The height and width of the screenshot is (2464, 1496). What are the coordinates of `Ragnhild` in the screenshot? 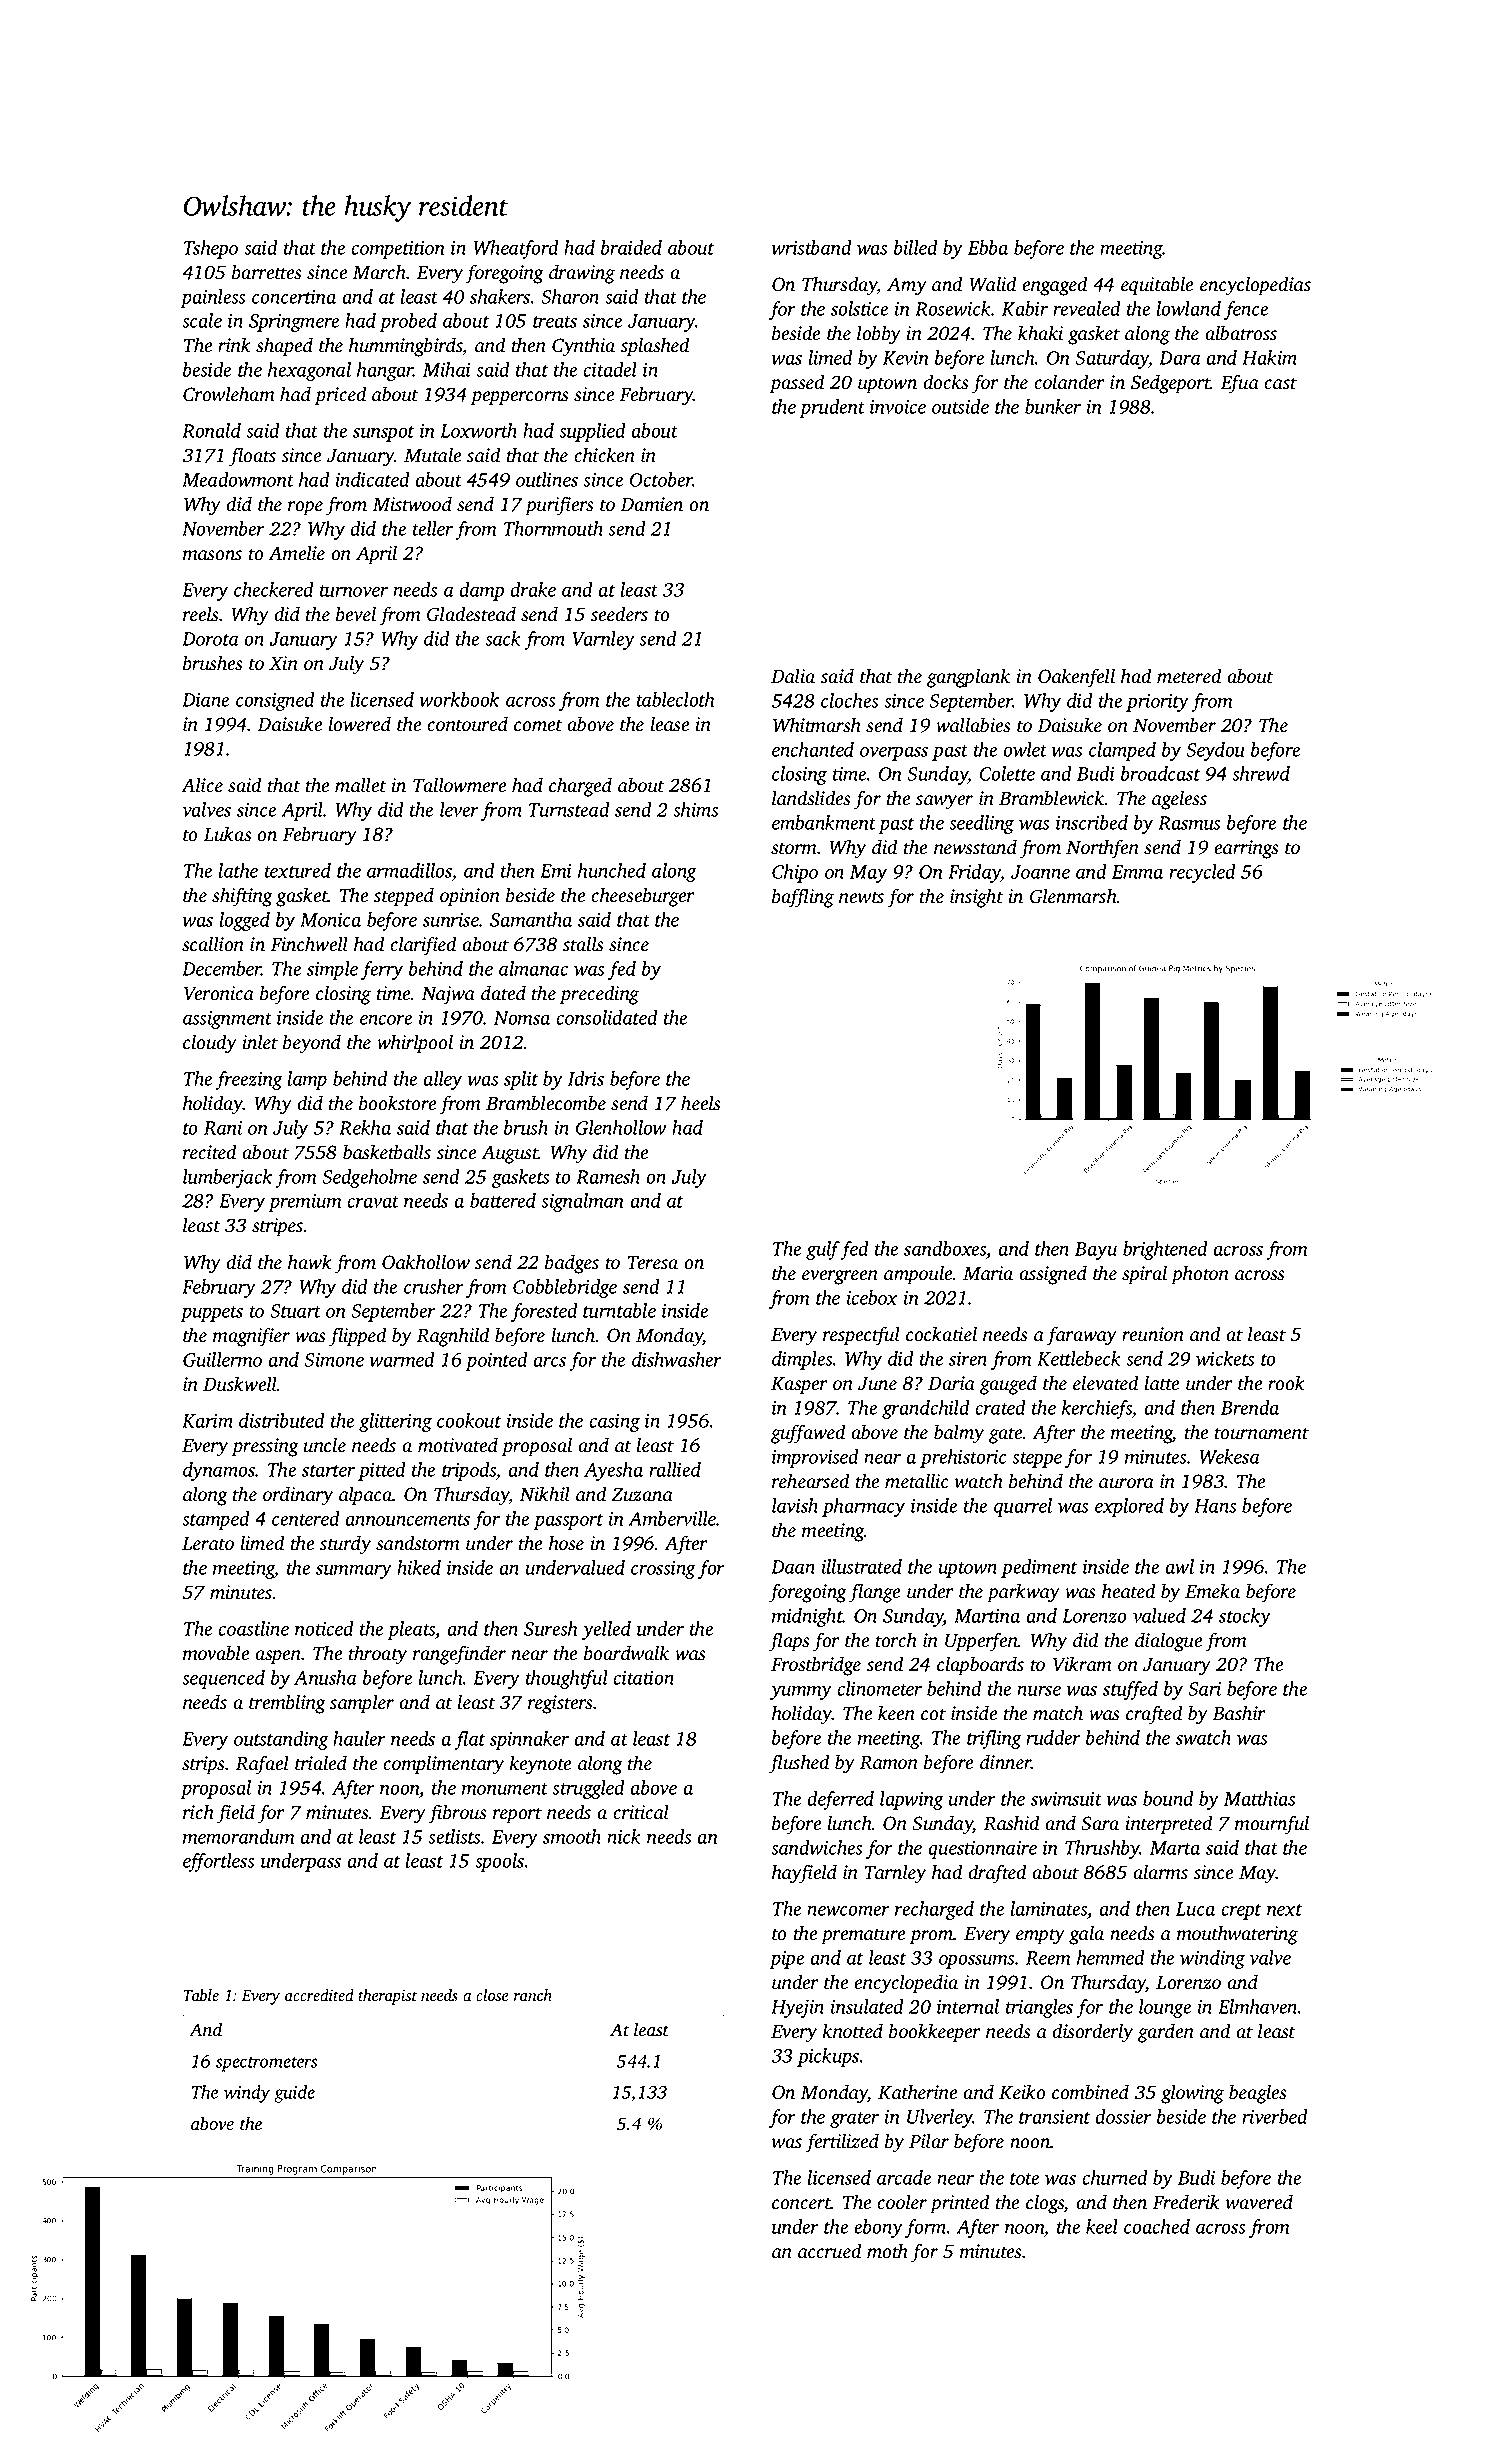 It's located at (453, 1337).
